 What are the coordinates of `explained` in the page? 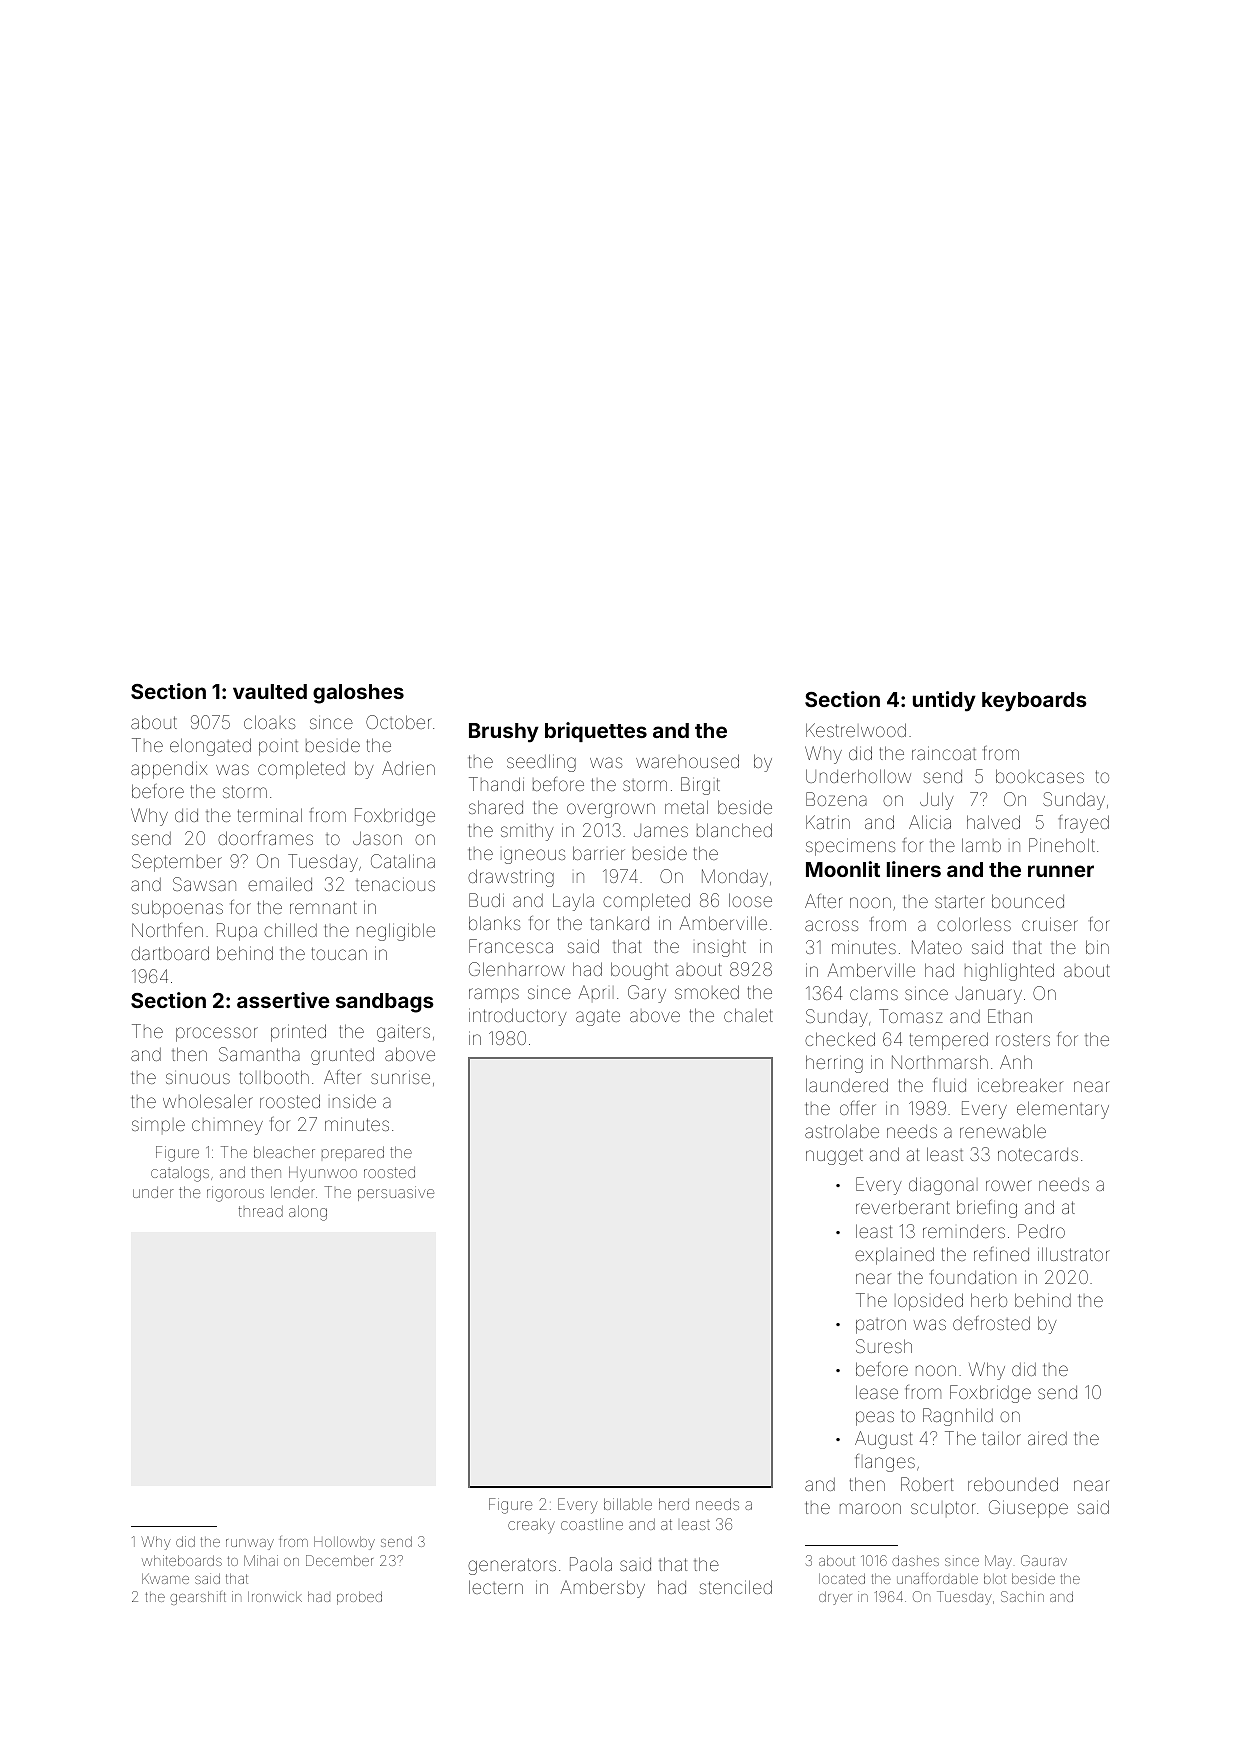 It's located at (894, 1256).
